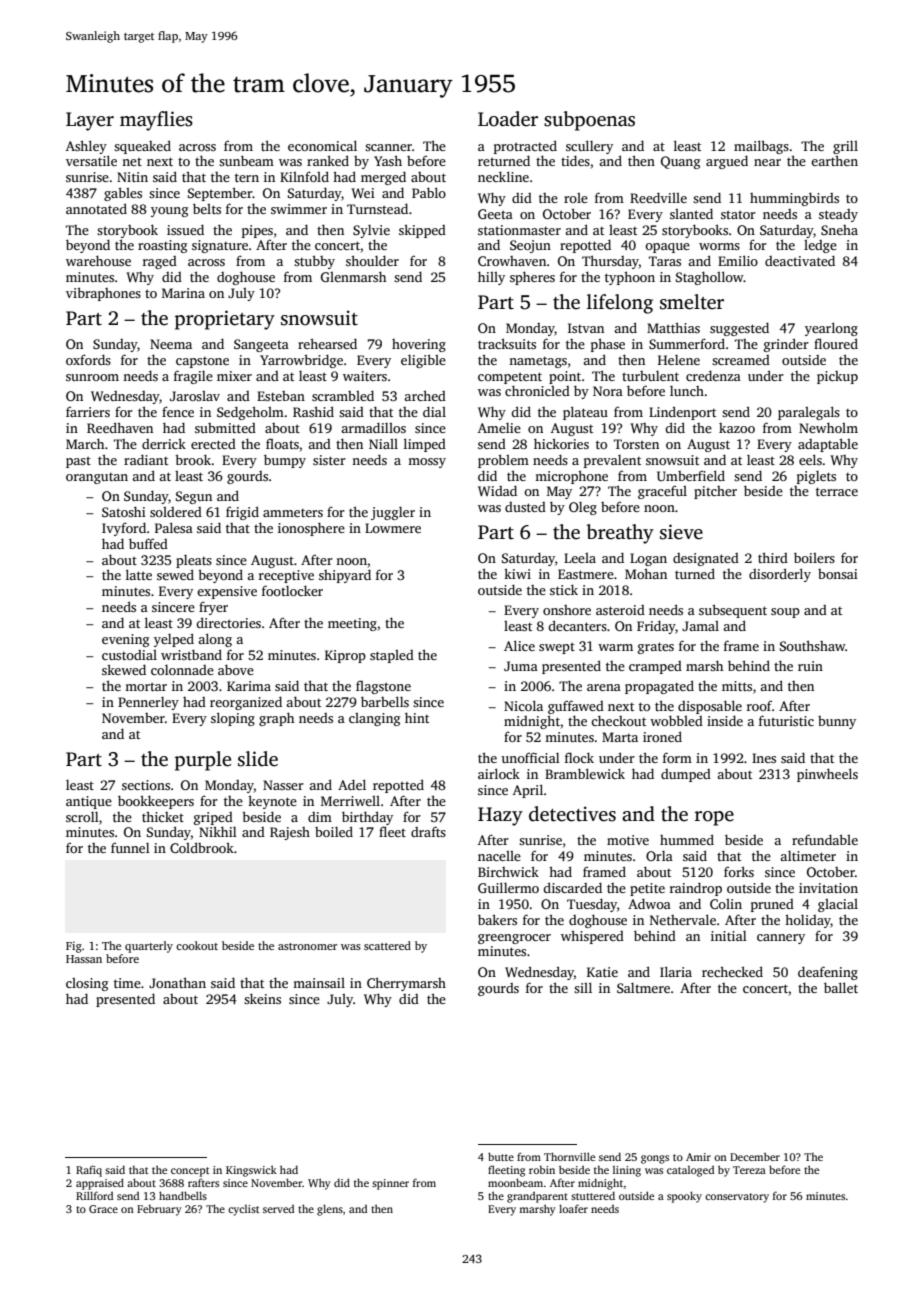 The image size is (924, 1314). Describe the element at coordinates (508, 119) in the page. I see `Loader` at that location.
